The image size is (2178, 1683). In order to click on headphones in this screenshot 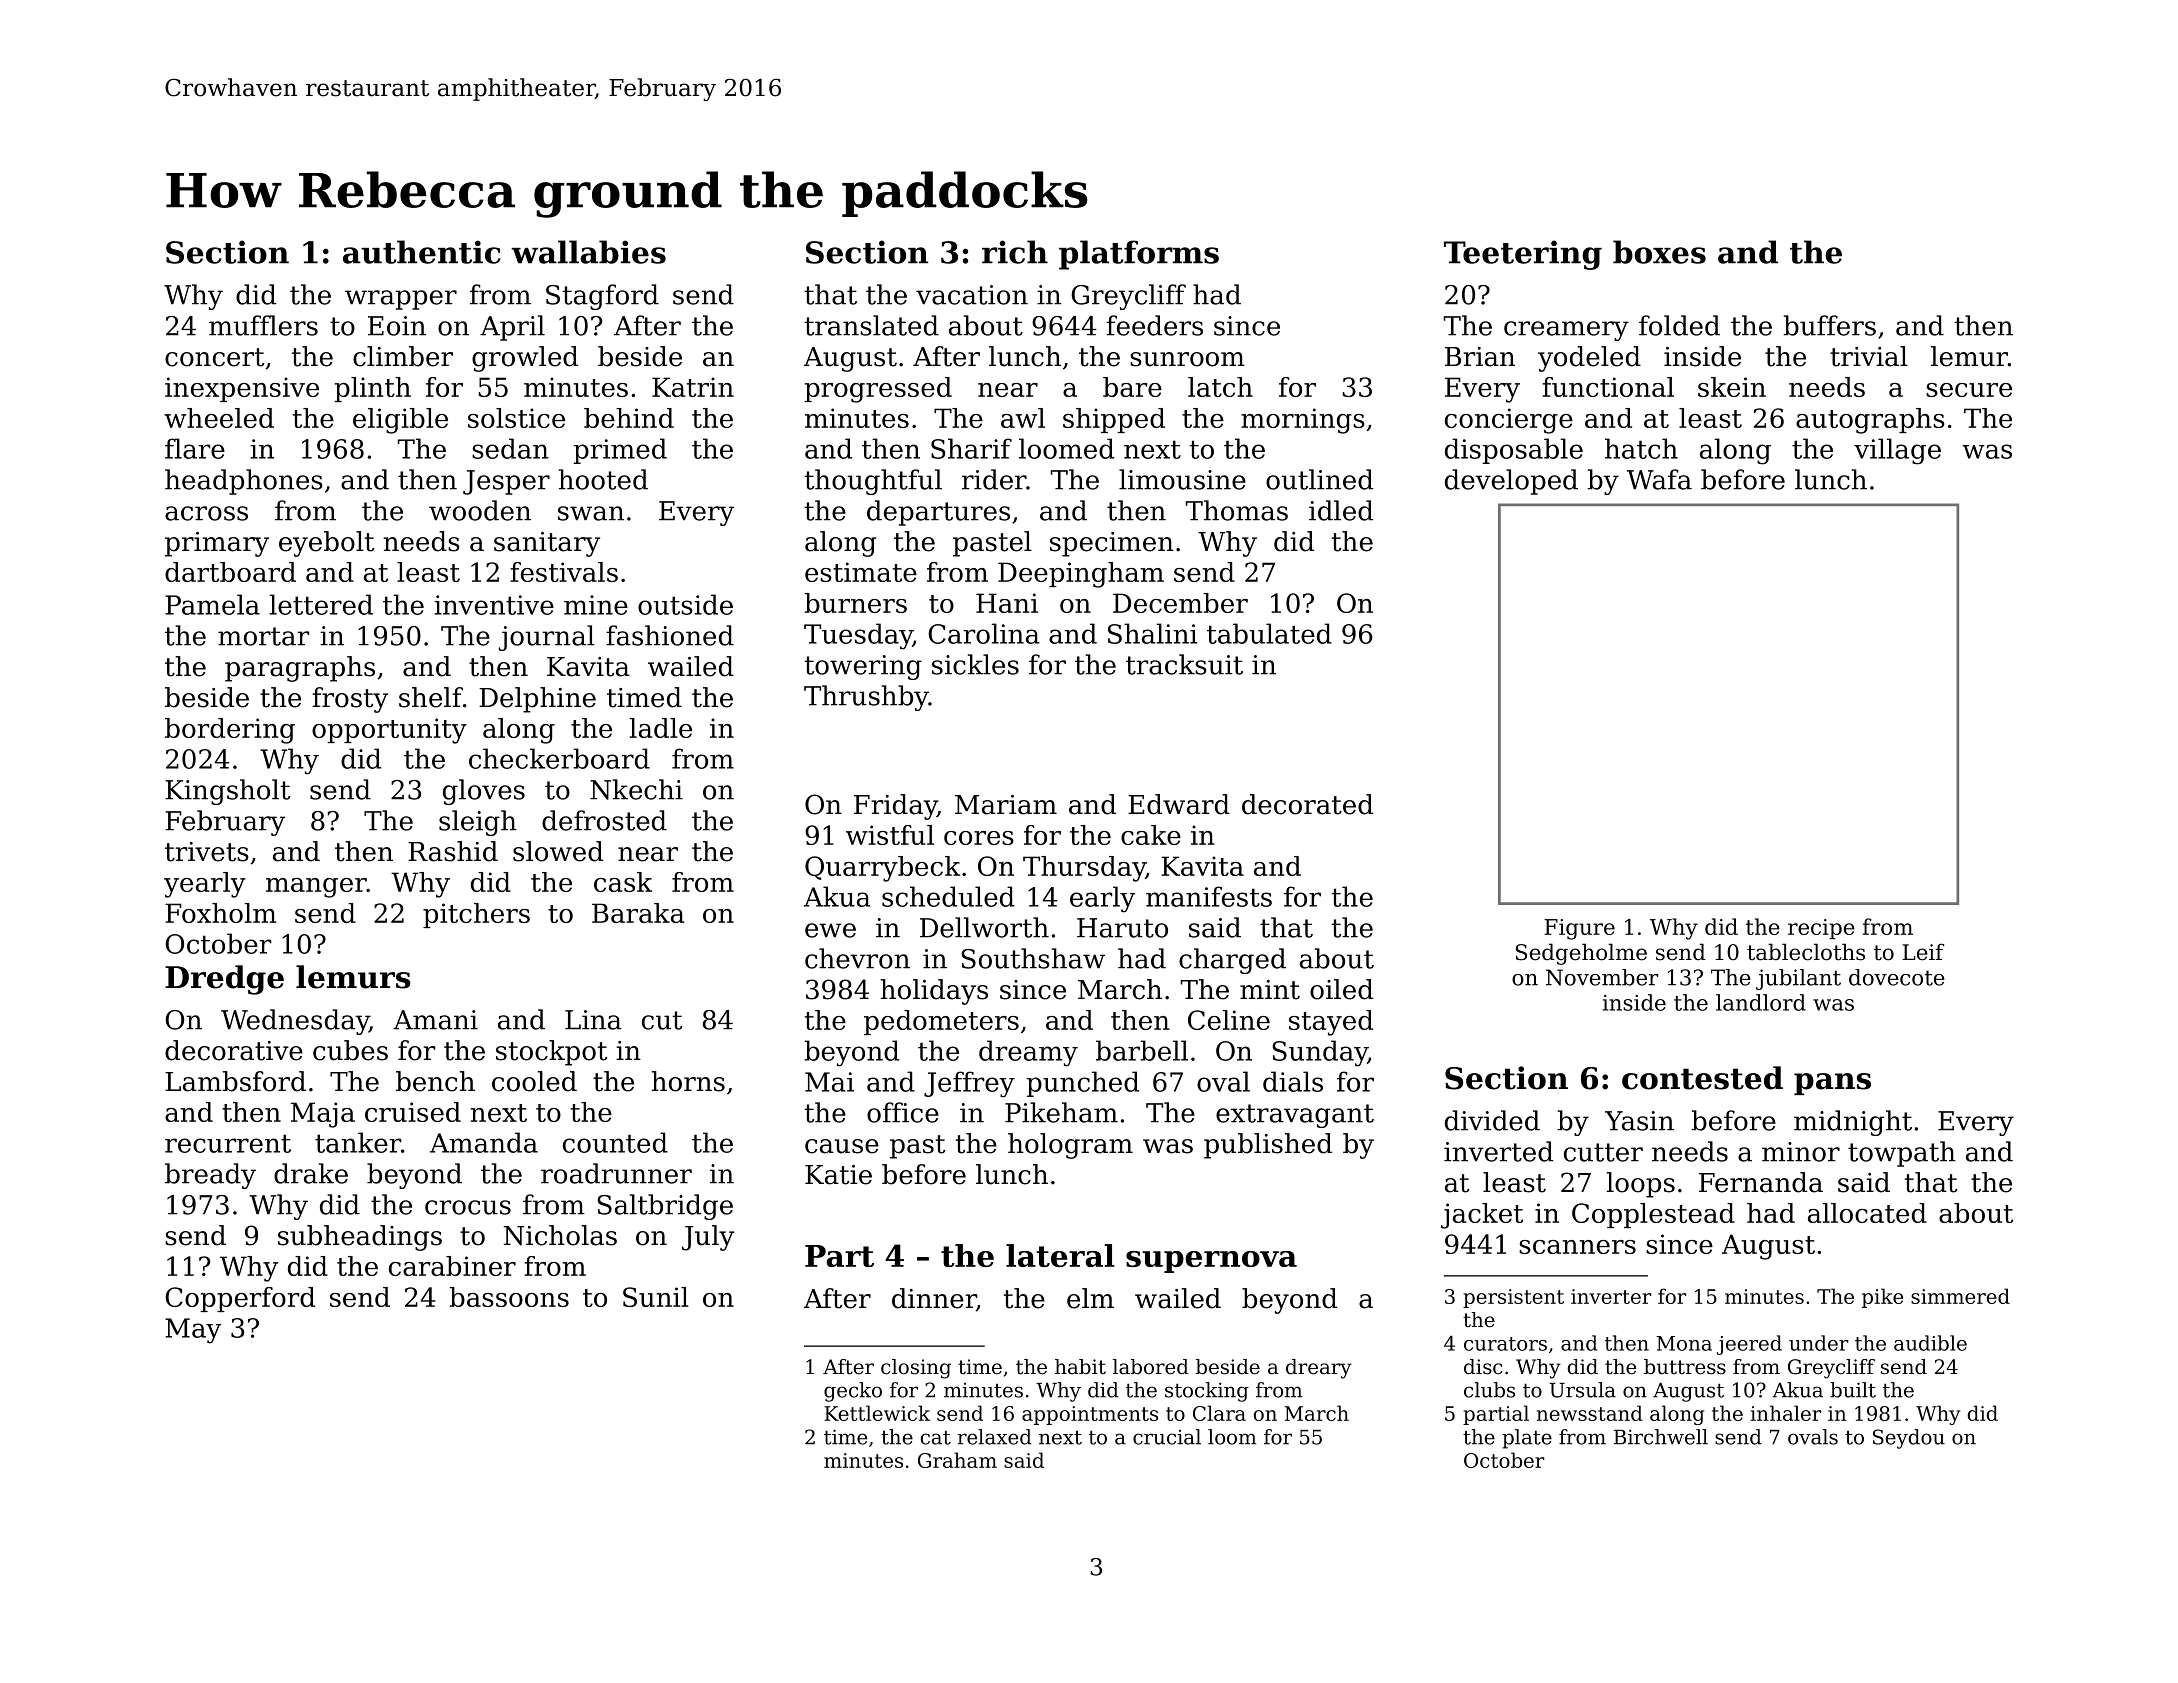, I will do `click(244, 482)`.
